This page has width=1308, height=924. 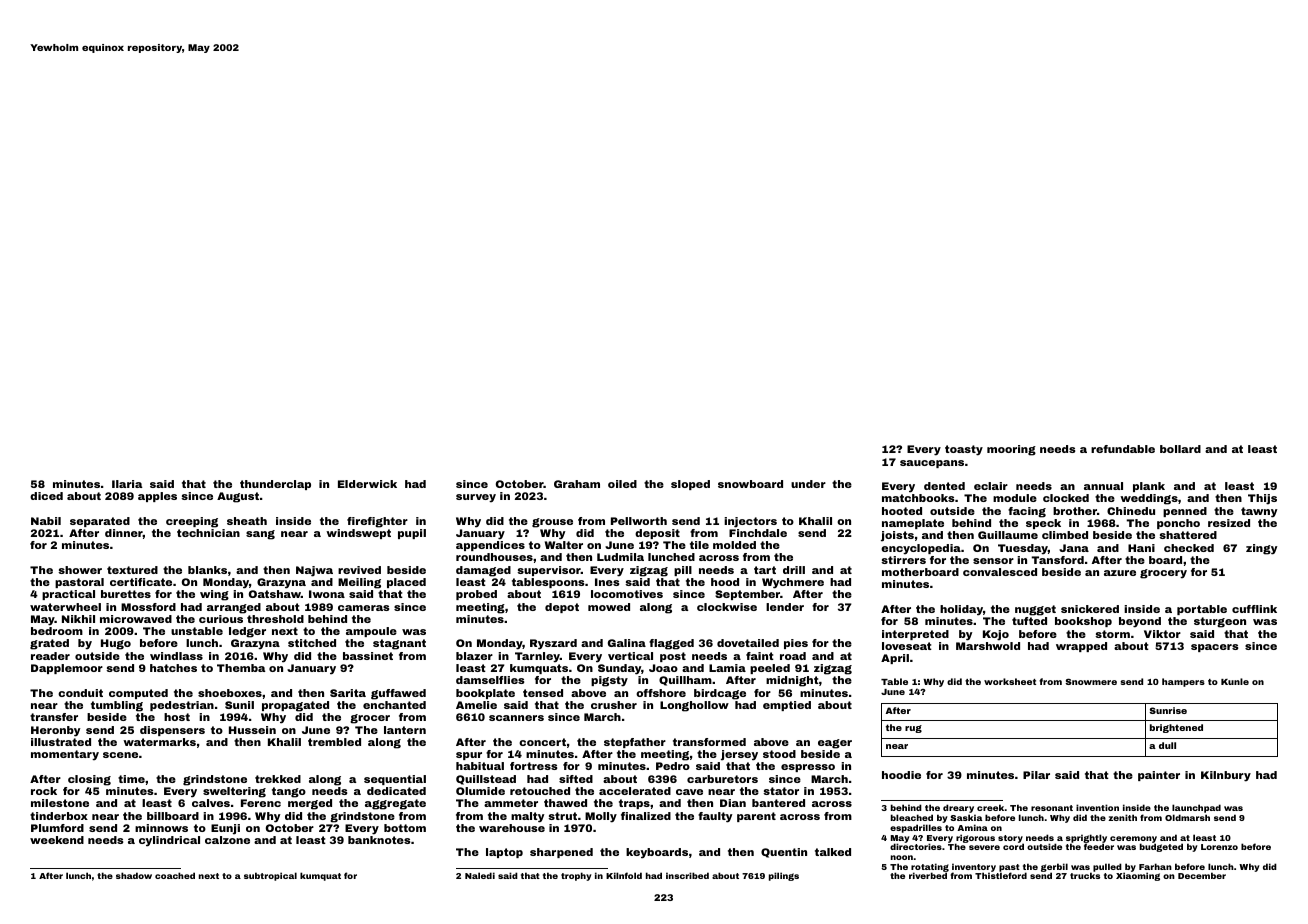 What do you see at coordinates (1011, 450) in the page?
I see `mooring` at bounding box center [1011, 450].
